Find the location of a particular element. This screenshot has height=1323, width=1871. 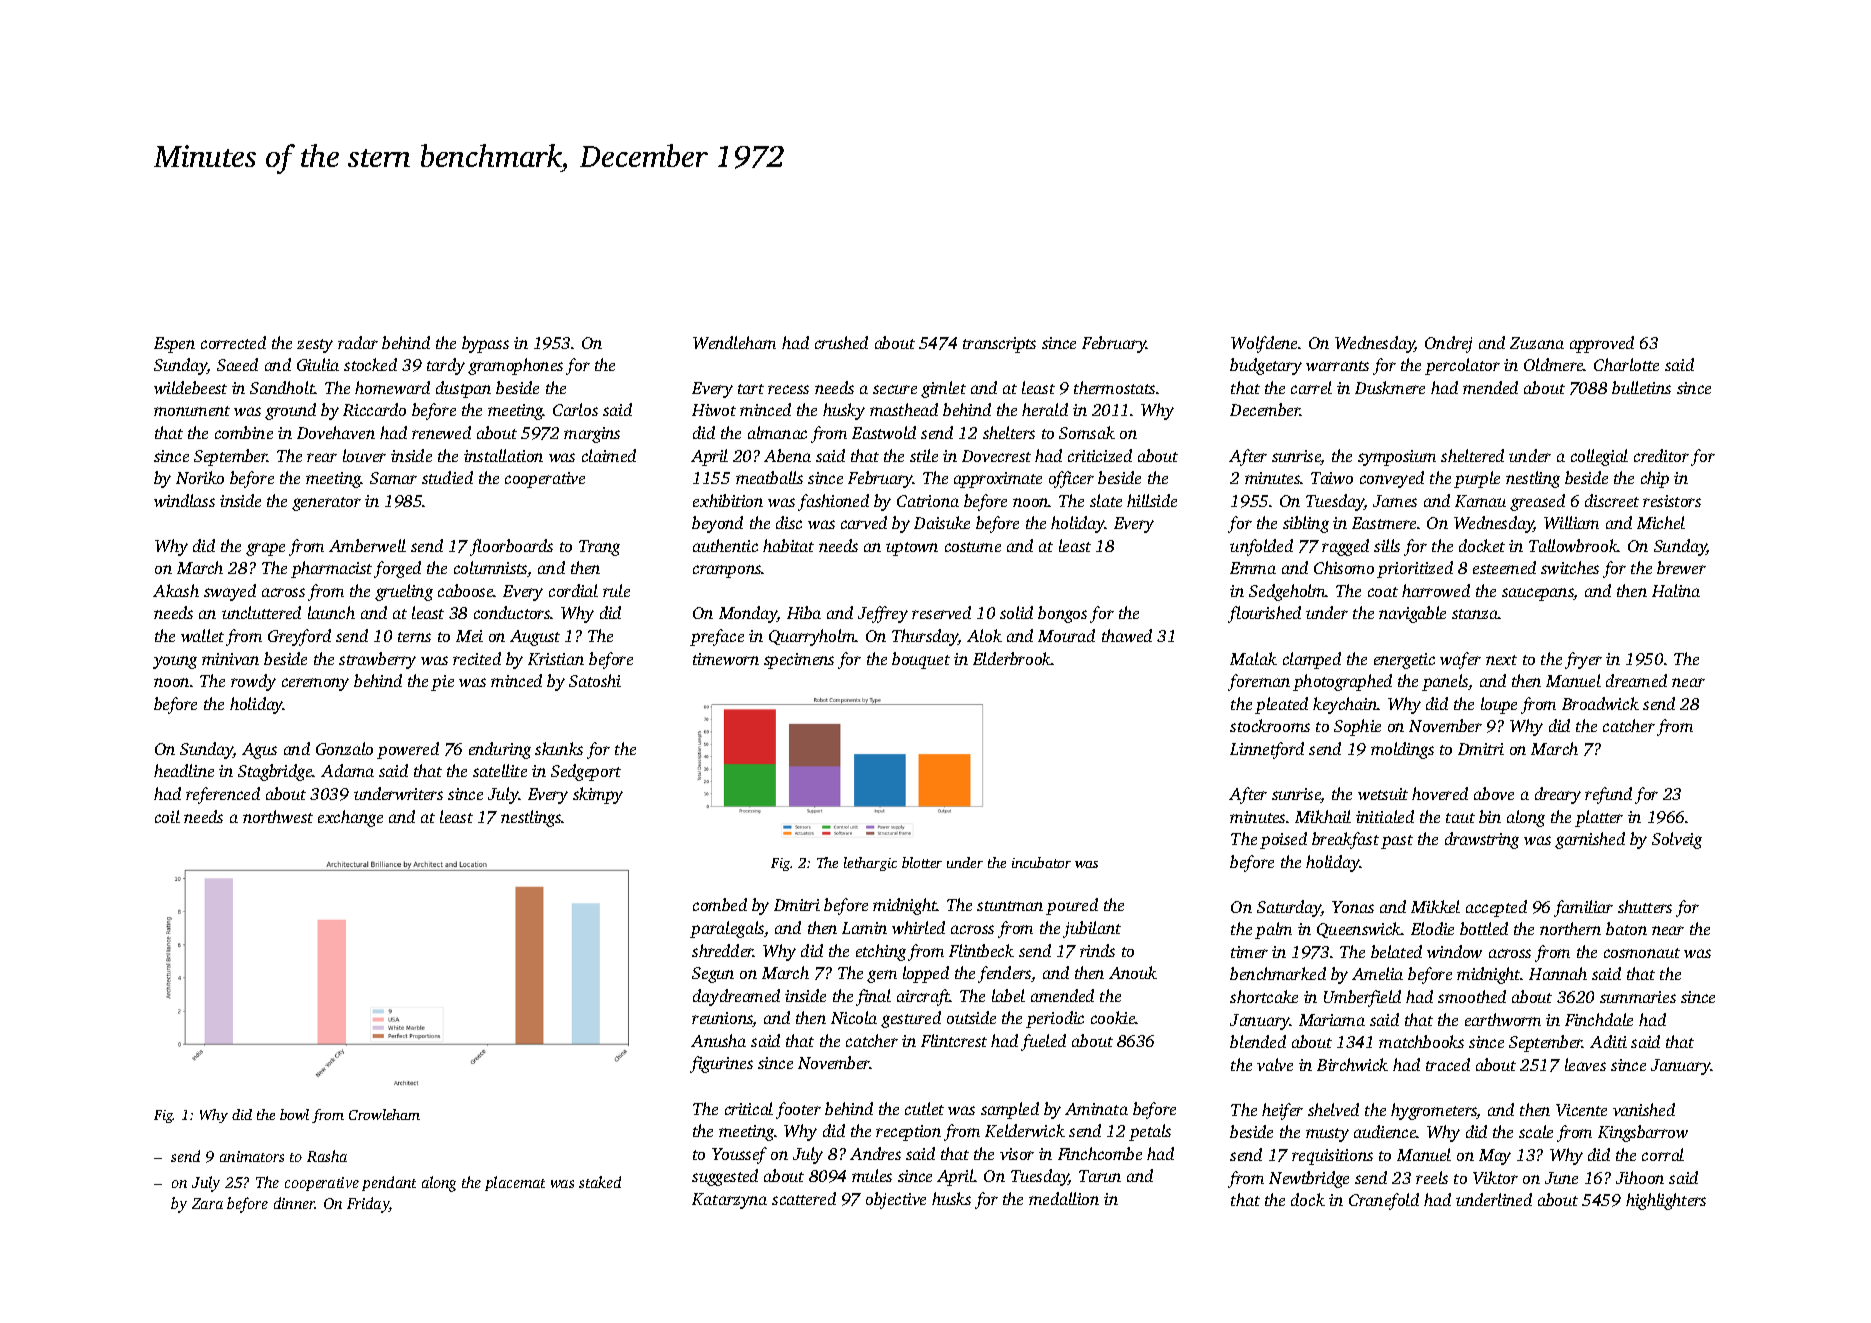

reserved is located at coordinates (941, 612).
